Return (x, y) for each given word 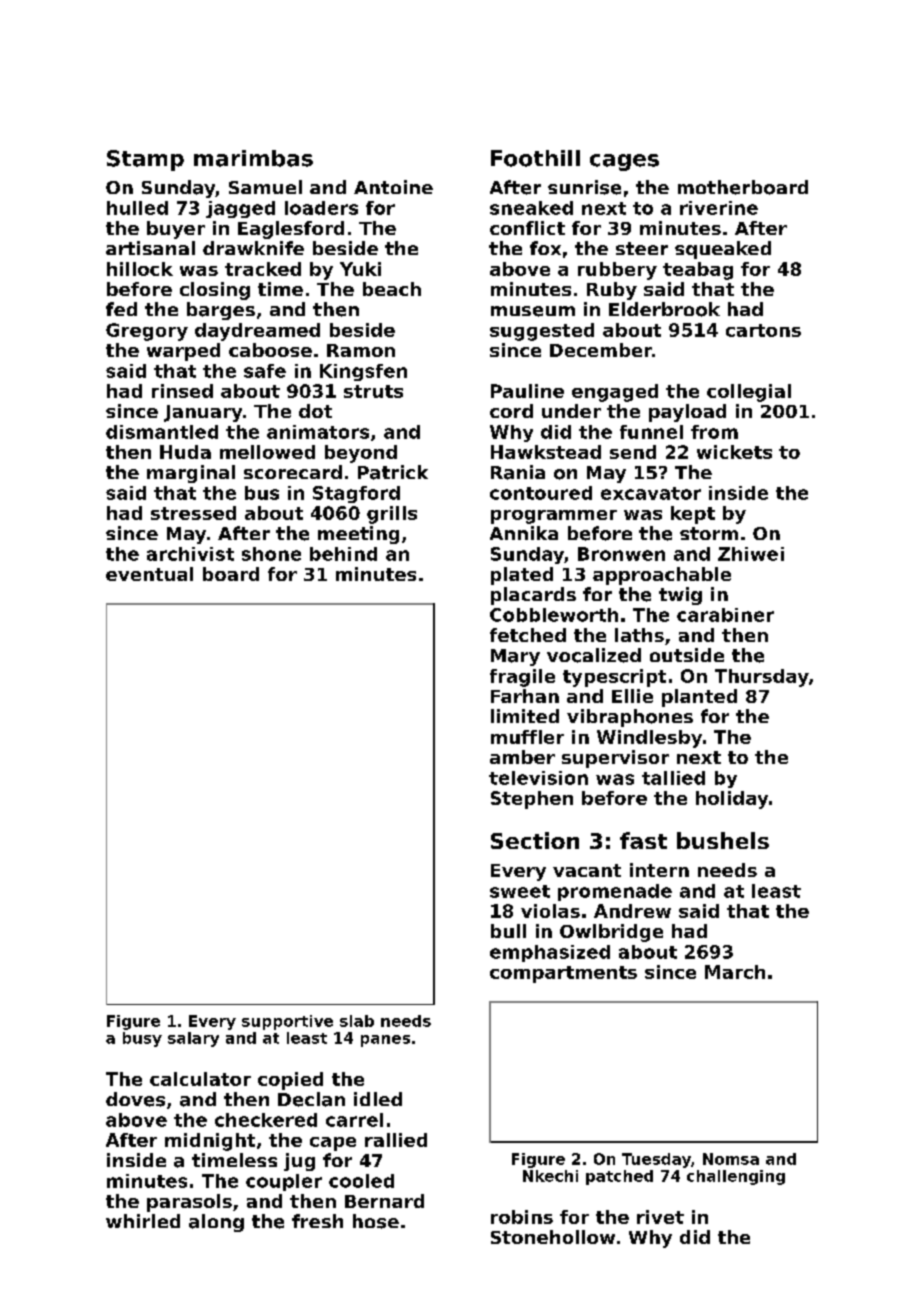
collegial (749, 393)
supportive (287, 1022)
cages (624, 162)
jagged (240, 209)
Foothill (535, 158)
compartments (563, 974)
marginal (191, 474)
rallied (396, 1140)
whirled (143, 1221)
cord (511, 411)
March (735, 972)
